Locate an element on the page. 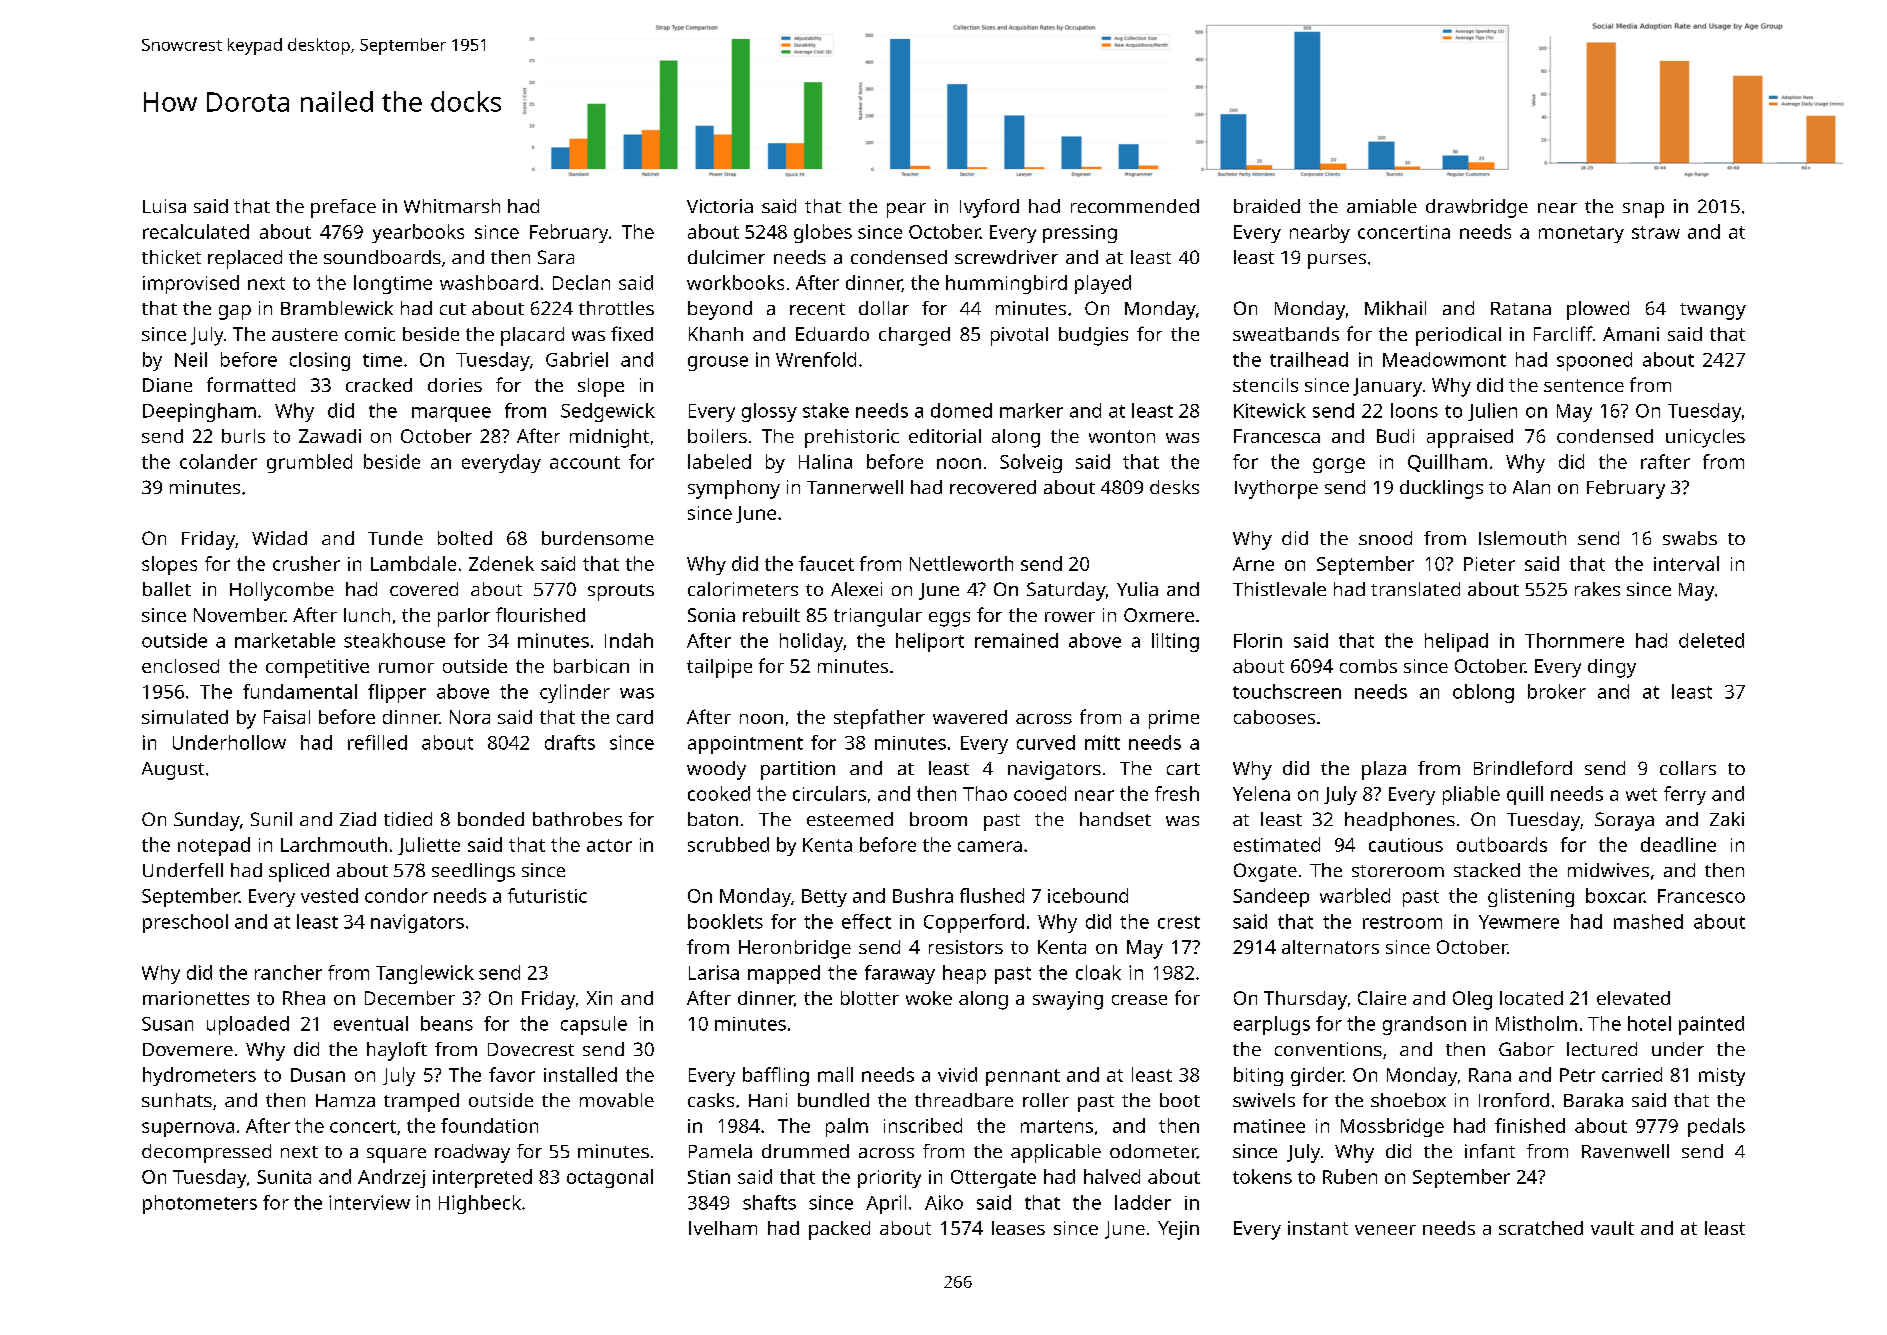 This document has height=1335, width=1887. finished is located at coordinates (1530, 1125).
